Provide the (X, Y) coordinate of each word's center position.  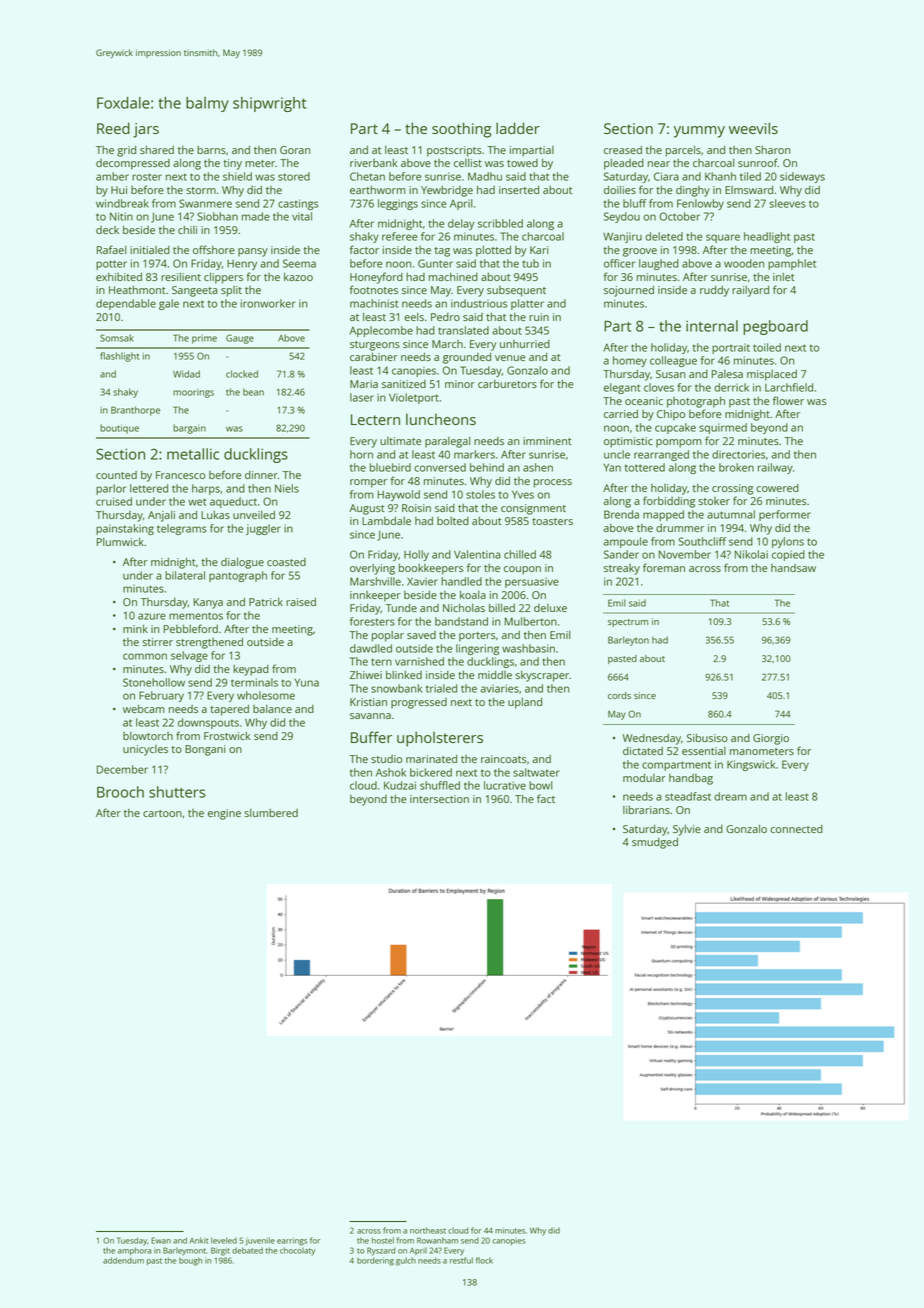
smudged (655, 843)
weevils (753, 128)
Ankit (199, 1240)
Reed (113, 128)
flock (484, 1260)
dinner (261, 475)
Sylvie (687, 830)
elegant (622, 388)
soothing (461, 130)
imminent (547, 441)
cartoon (162, 813)
